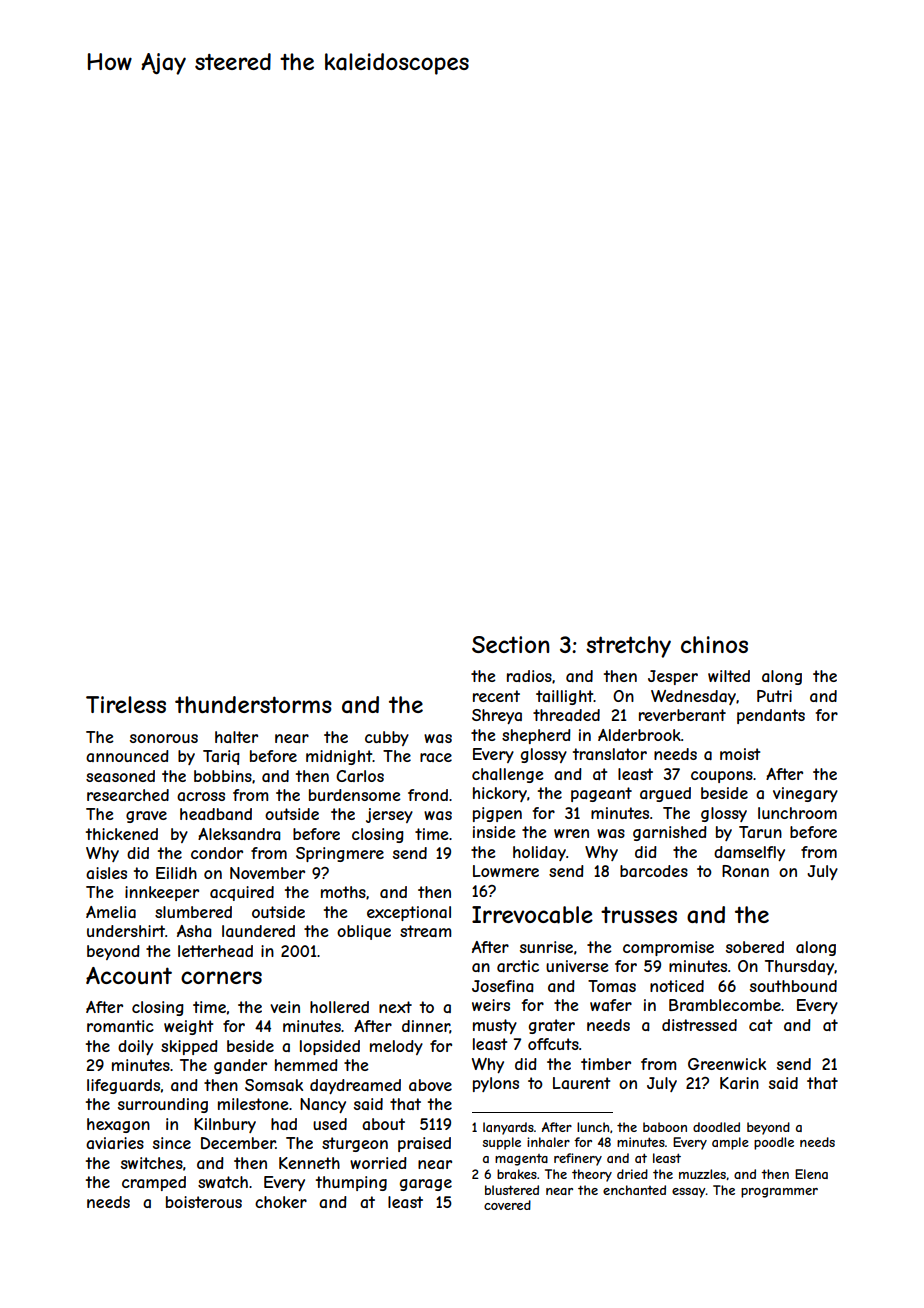 This image has width=924, height=1308. I want to click on vinegary, so click(805, 794).
